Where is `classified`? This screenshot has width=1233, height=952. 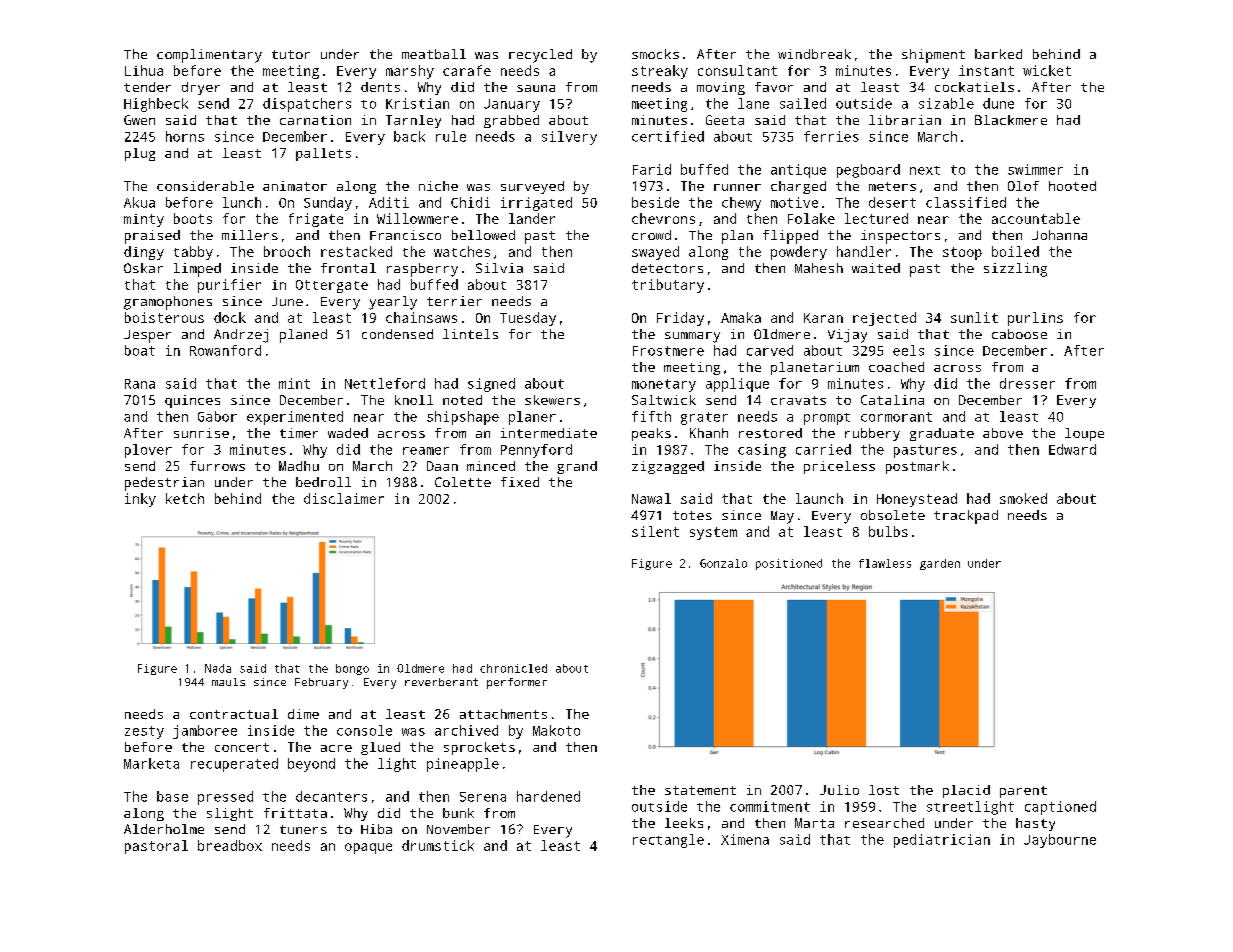 classified is located at coordinates (966, 202).
